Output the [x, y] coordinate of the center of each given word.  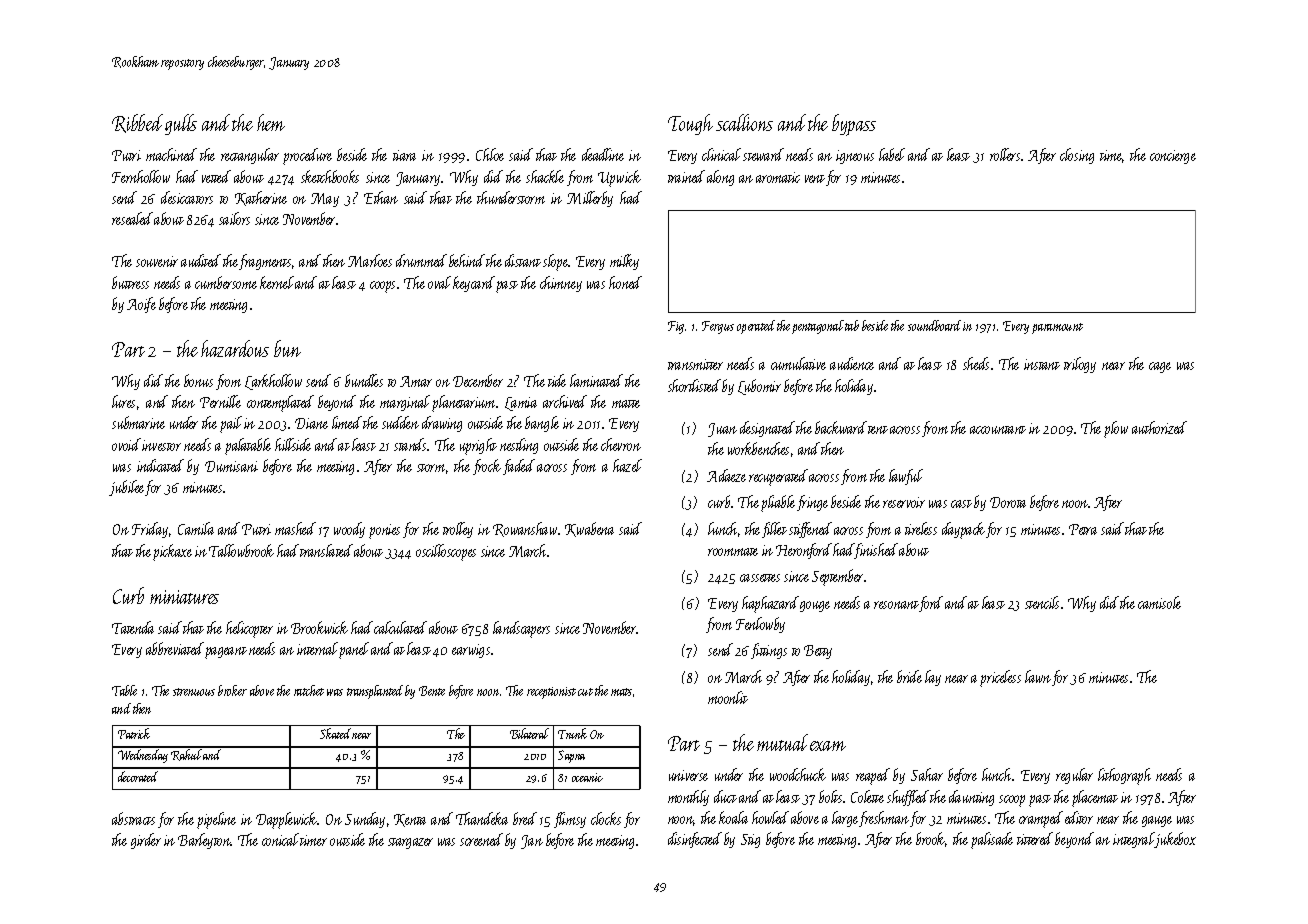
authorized [1159, 427]
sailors [234, 218]
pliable [778, 503]
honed [625, 282]
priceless [1000, 678]
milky [624, 262]
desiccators [187, 197]
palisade [992, 840]
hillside [293, 444]
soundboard [934, 325]
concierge [1173, 157]
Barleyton [204, 841]
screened [481, 839]
